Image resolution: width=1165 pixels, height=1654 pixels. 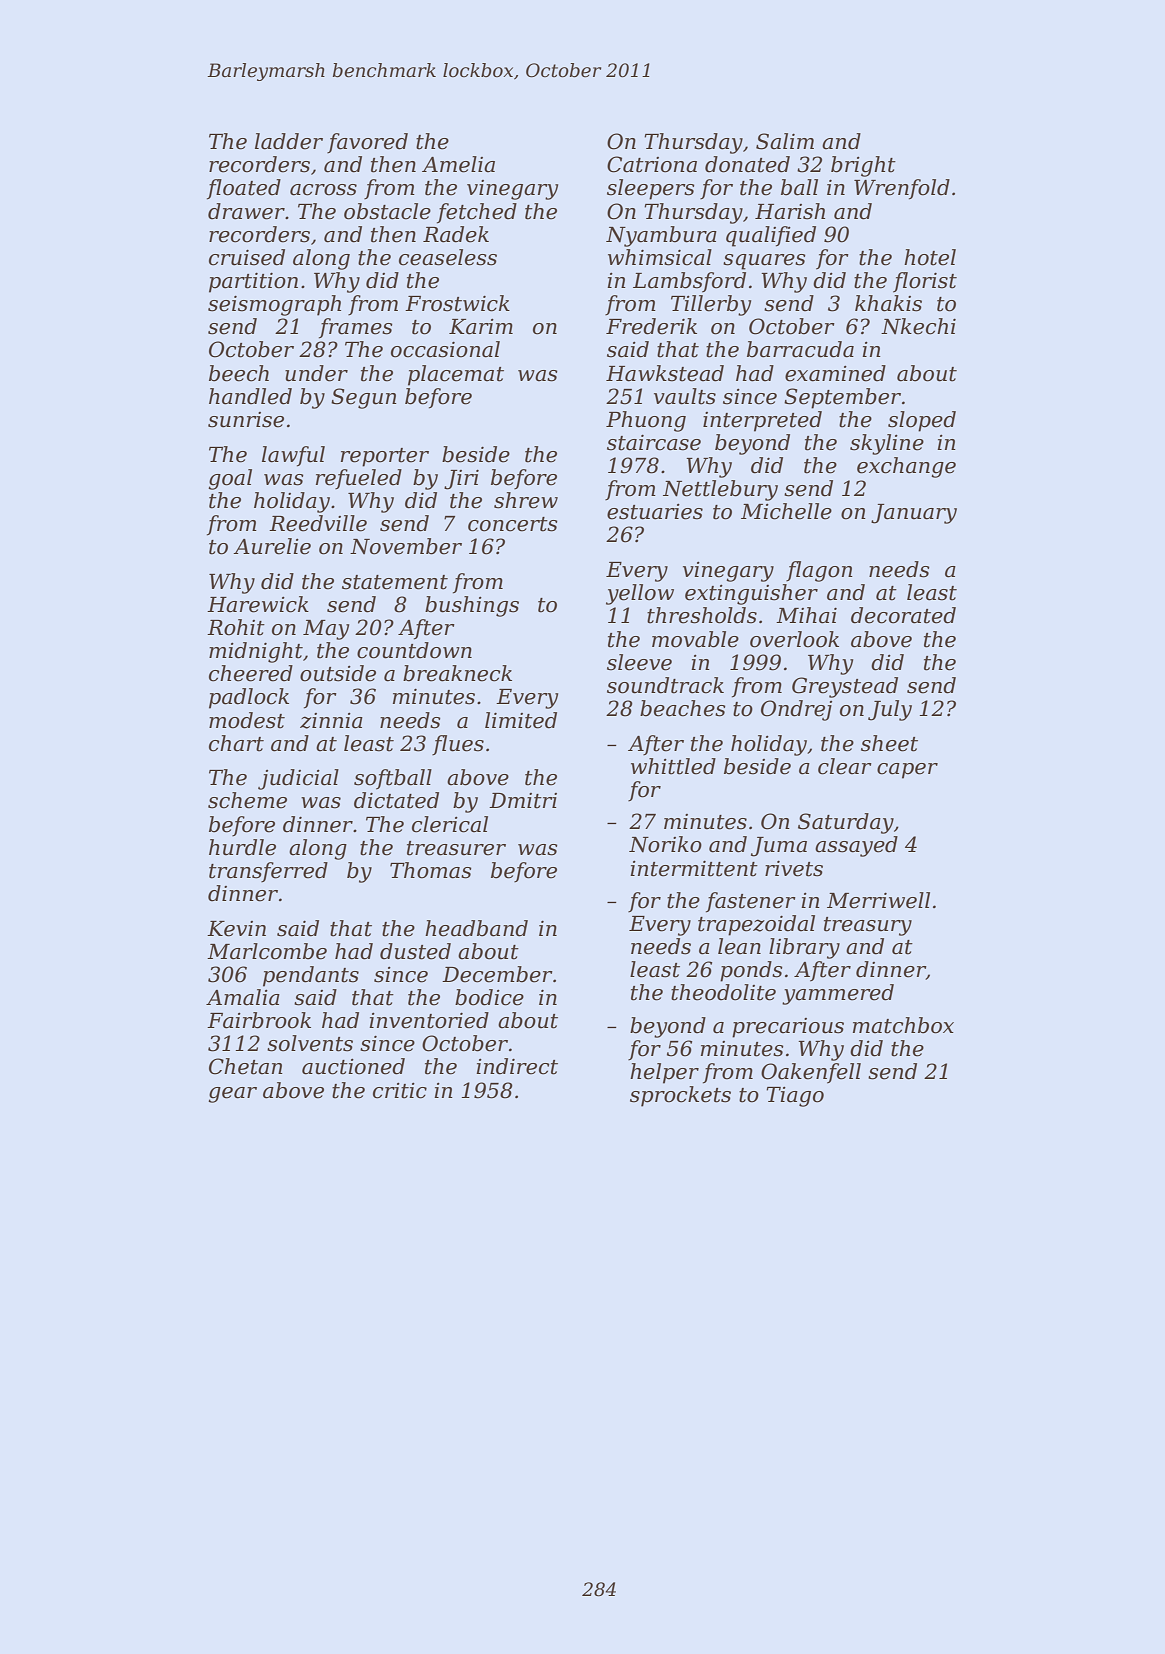 What do you see at coordinates (526, 500) in the page?
I see `shrew` at bounding box center [526, 500].
